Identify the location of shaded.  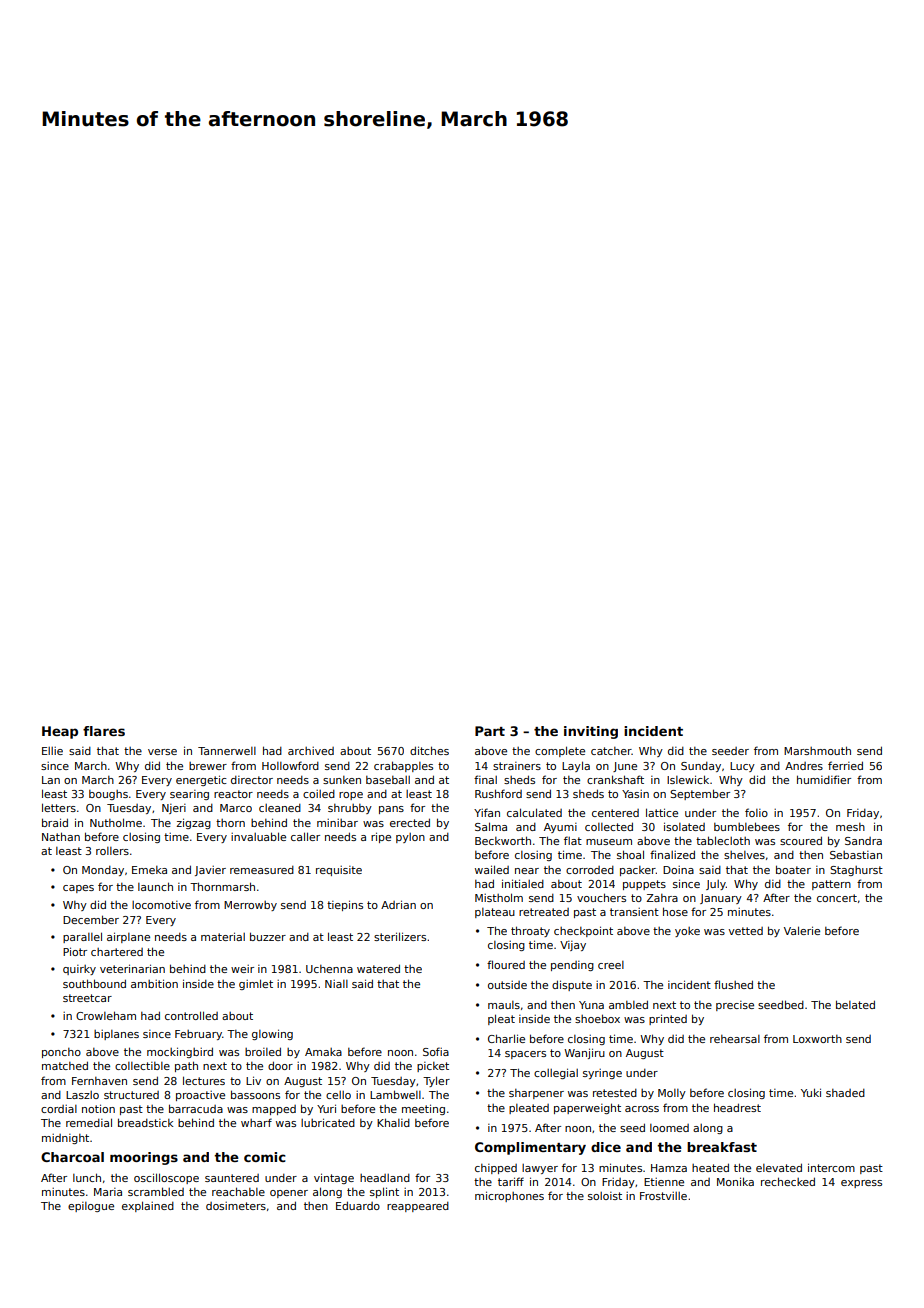
(845, 1093).
